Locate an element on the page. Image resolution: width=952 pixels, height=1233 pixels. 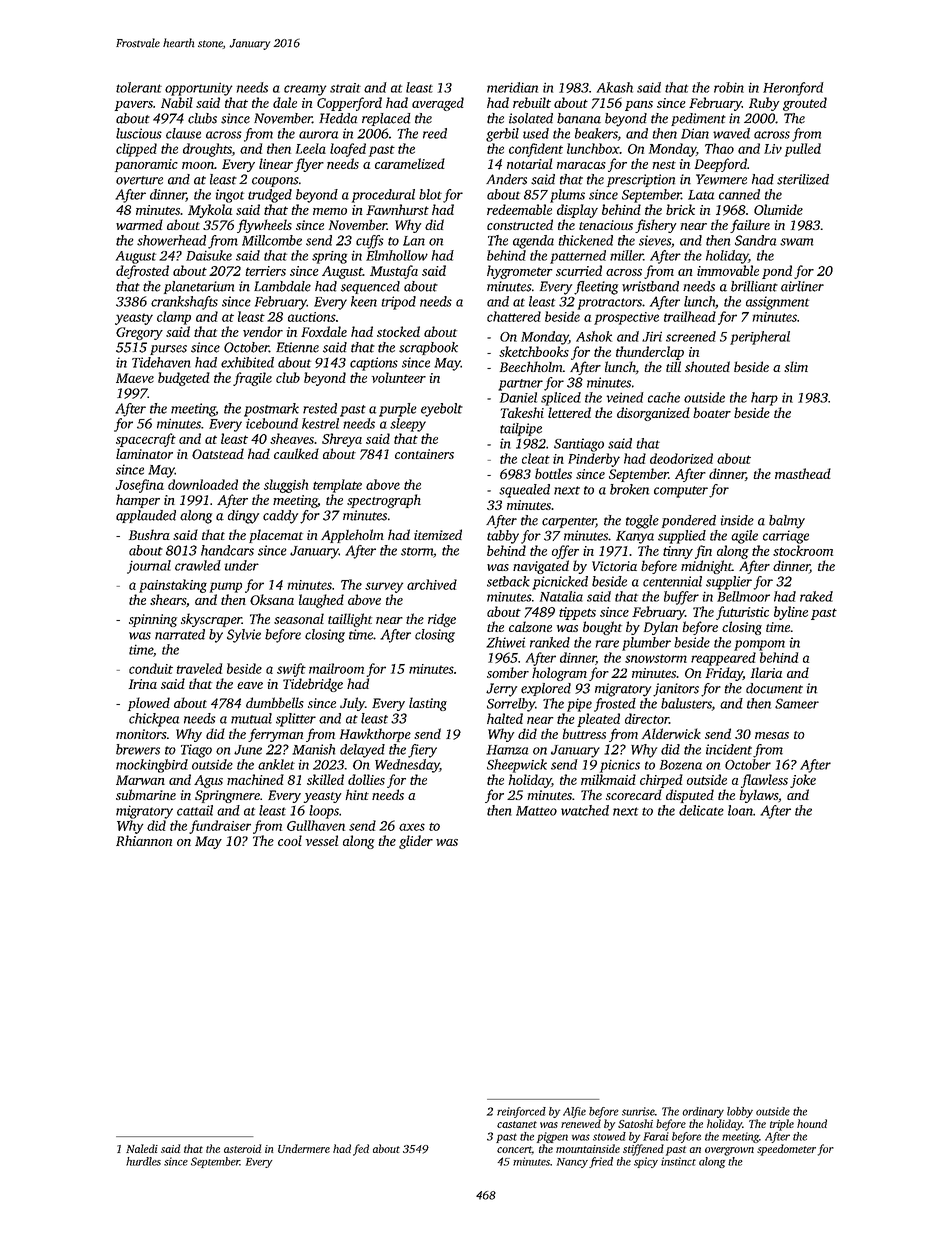
asteroid is located at coordinates (242, 1148).
